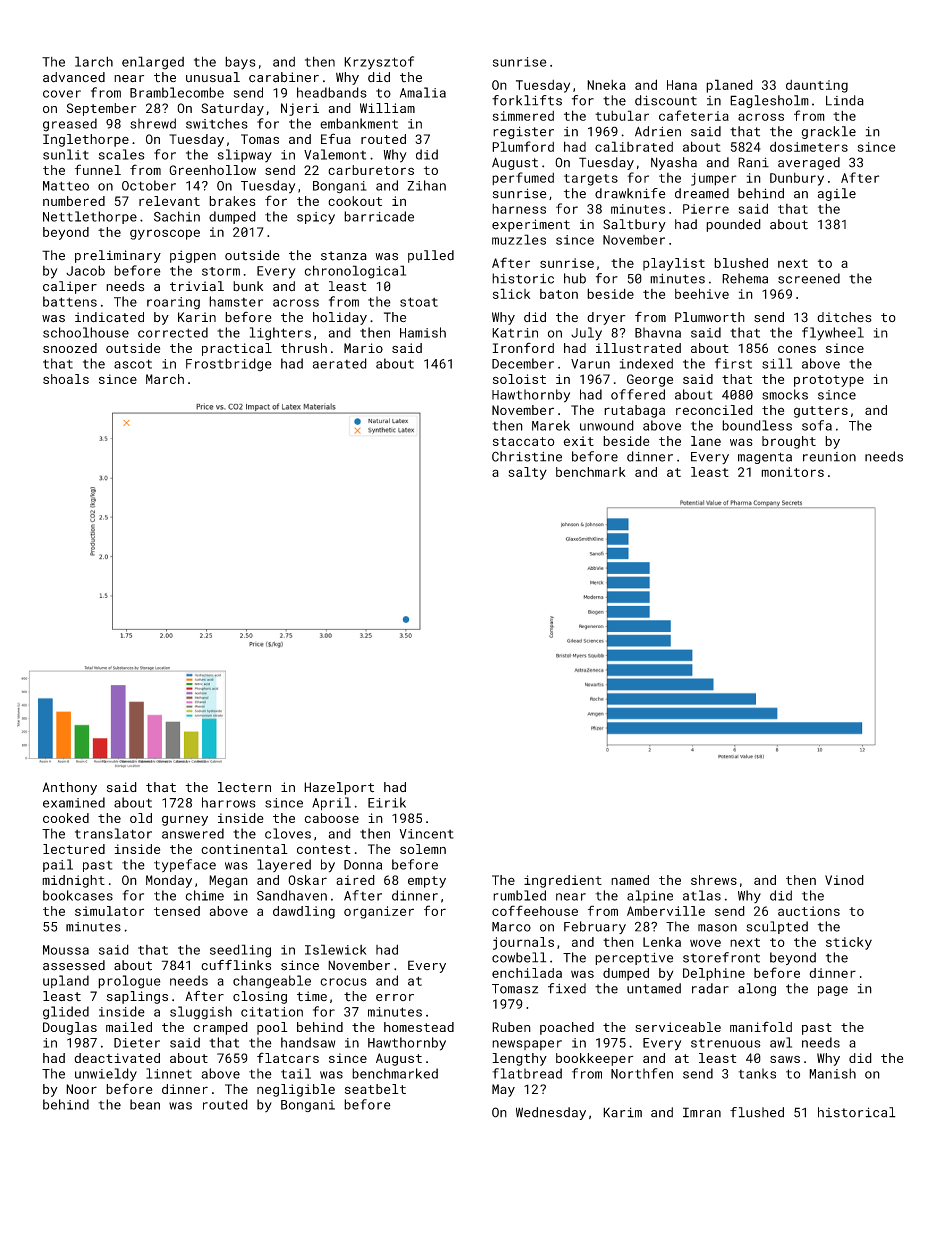  I want to click on daunting, so click(817, 86).
